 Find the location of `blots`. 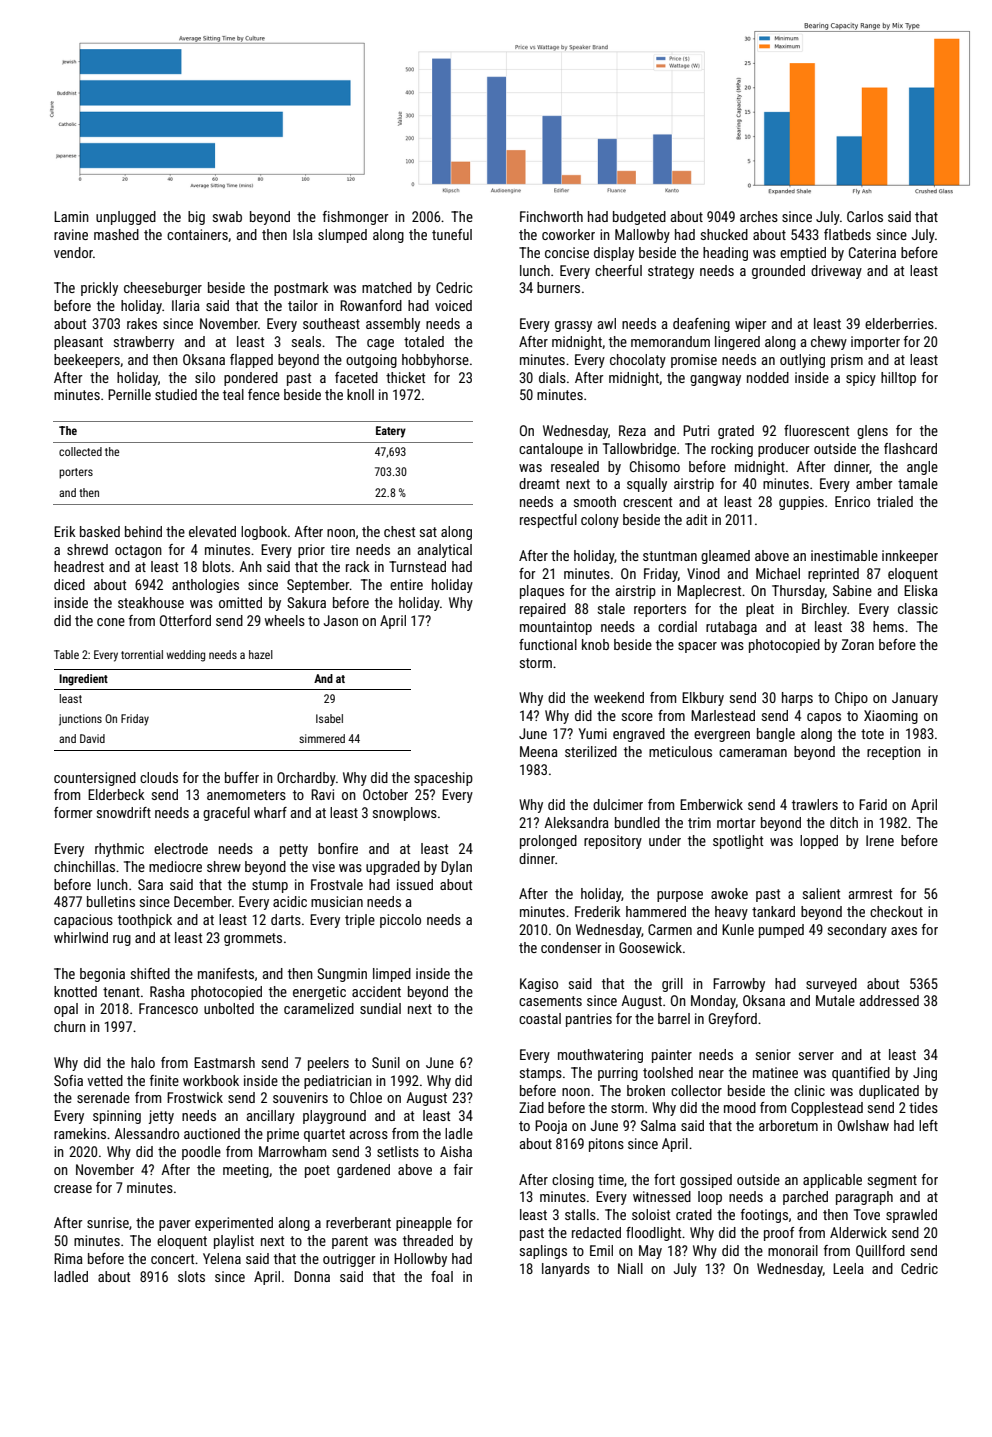

blots is located at coordinates (217, 566).
